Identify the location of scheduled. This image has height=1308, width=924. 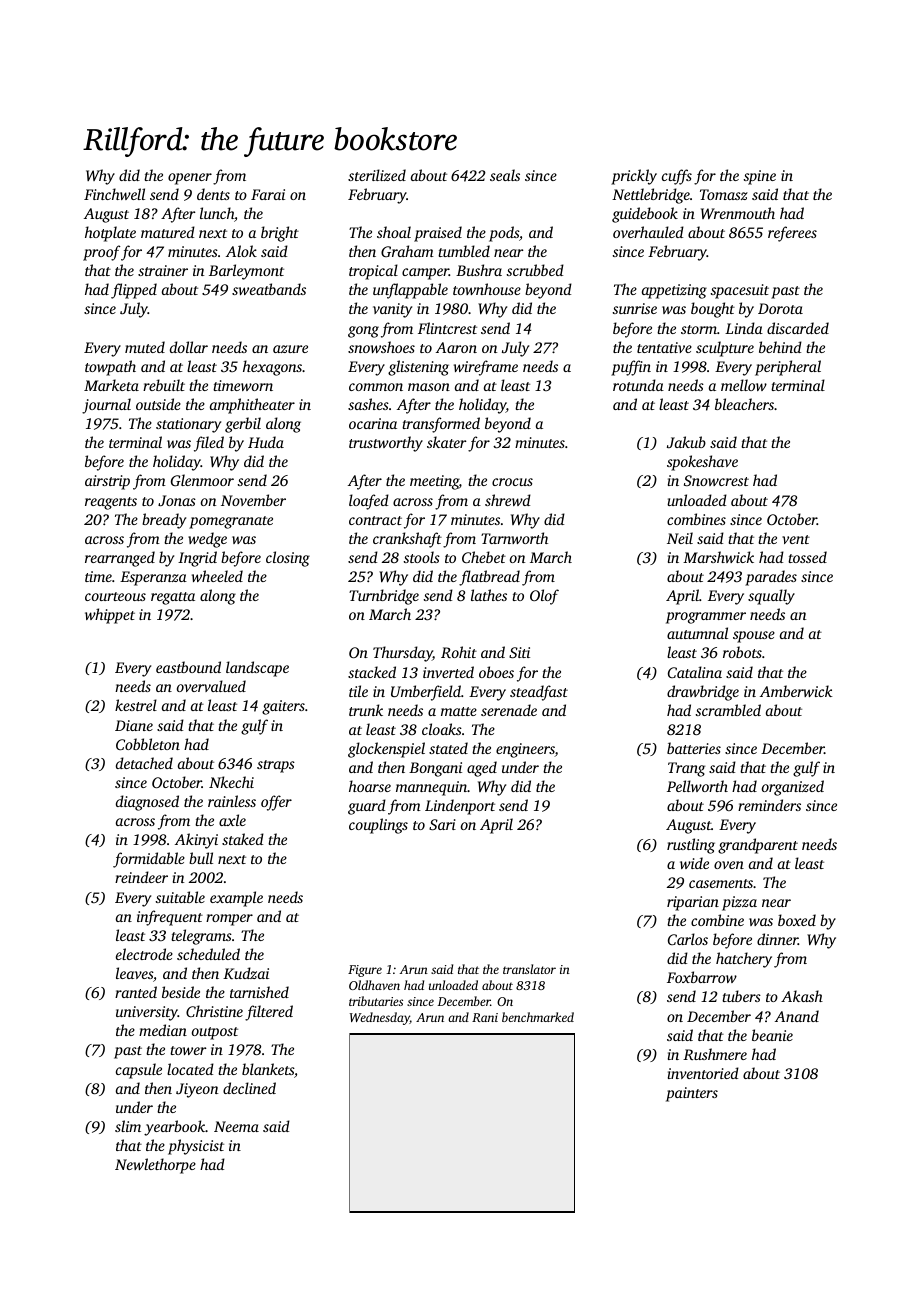
(208, 954).
